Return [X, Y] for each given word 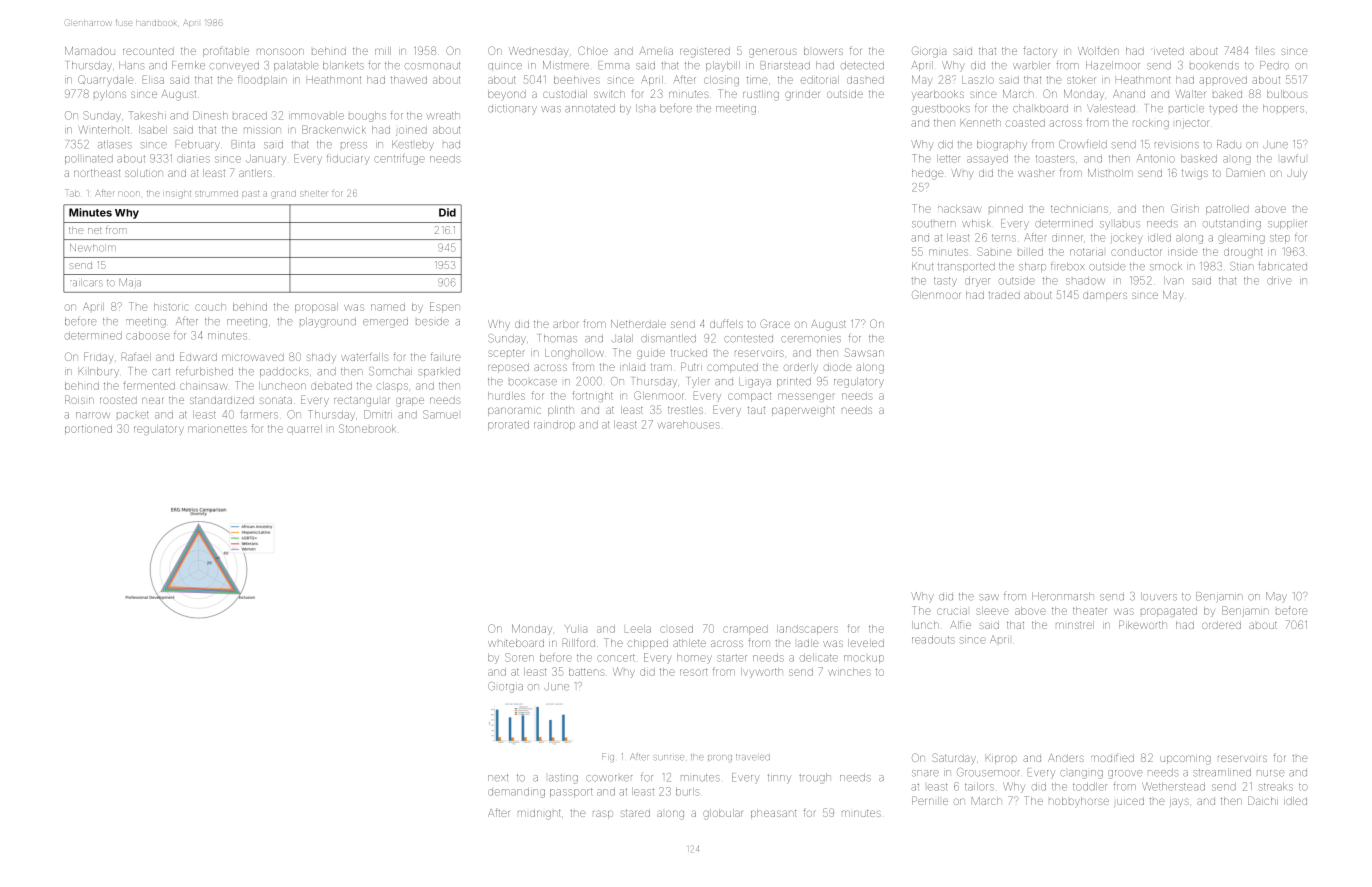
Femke [188, 65]
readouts [933, 640]
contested [748, 339]
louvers [1159, 596]
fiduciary [348, 160]
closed [676, 629]
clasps [392, 387]
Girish [1185, 208]
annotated [590, 108]
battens [587, 672]
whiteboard [516, 643]
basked [1199, 159]
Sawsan [864, 352]
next [498, 778]
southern [934, 224]
